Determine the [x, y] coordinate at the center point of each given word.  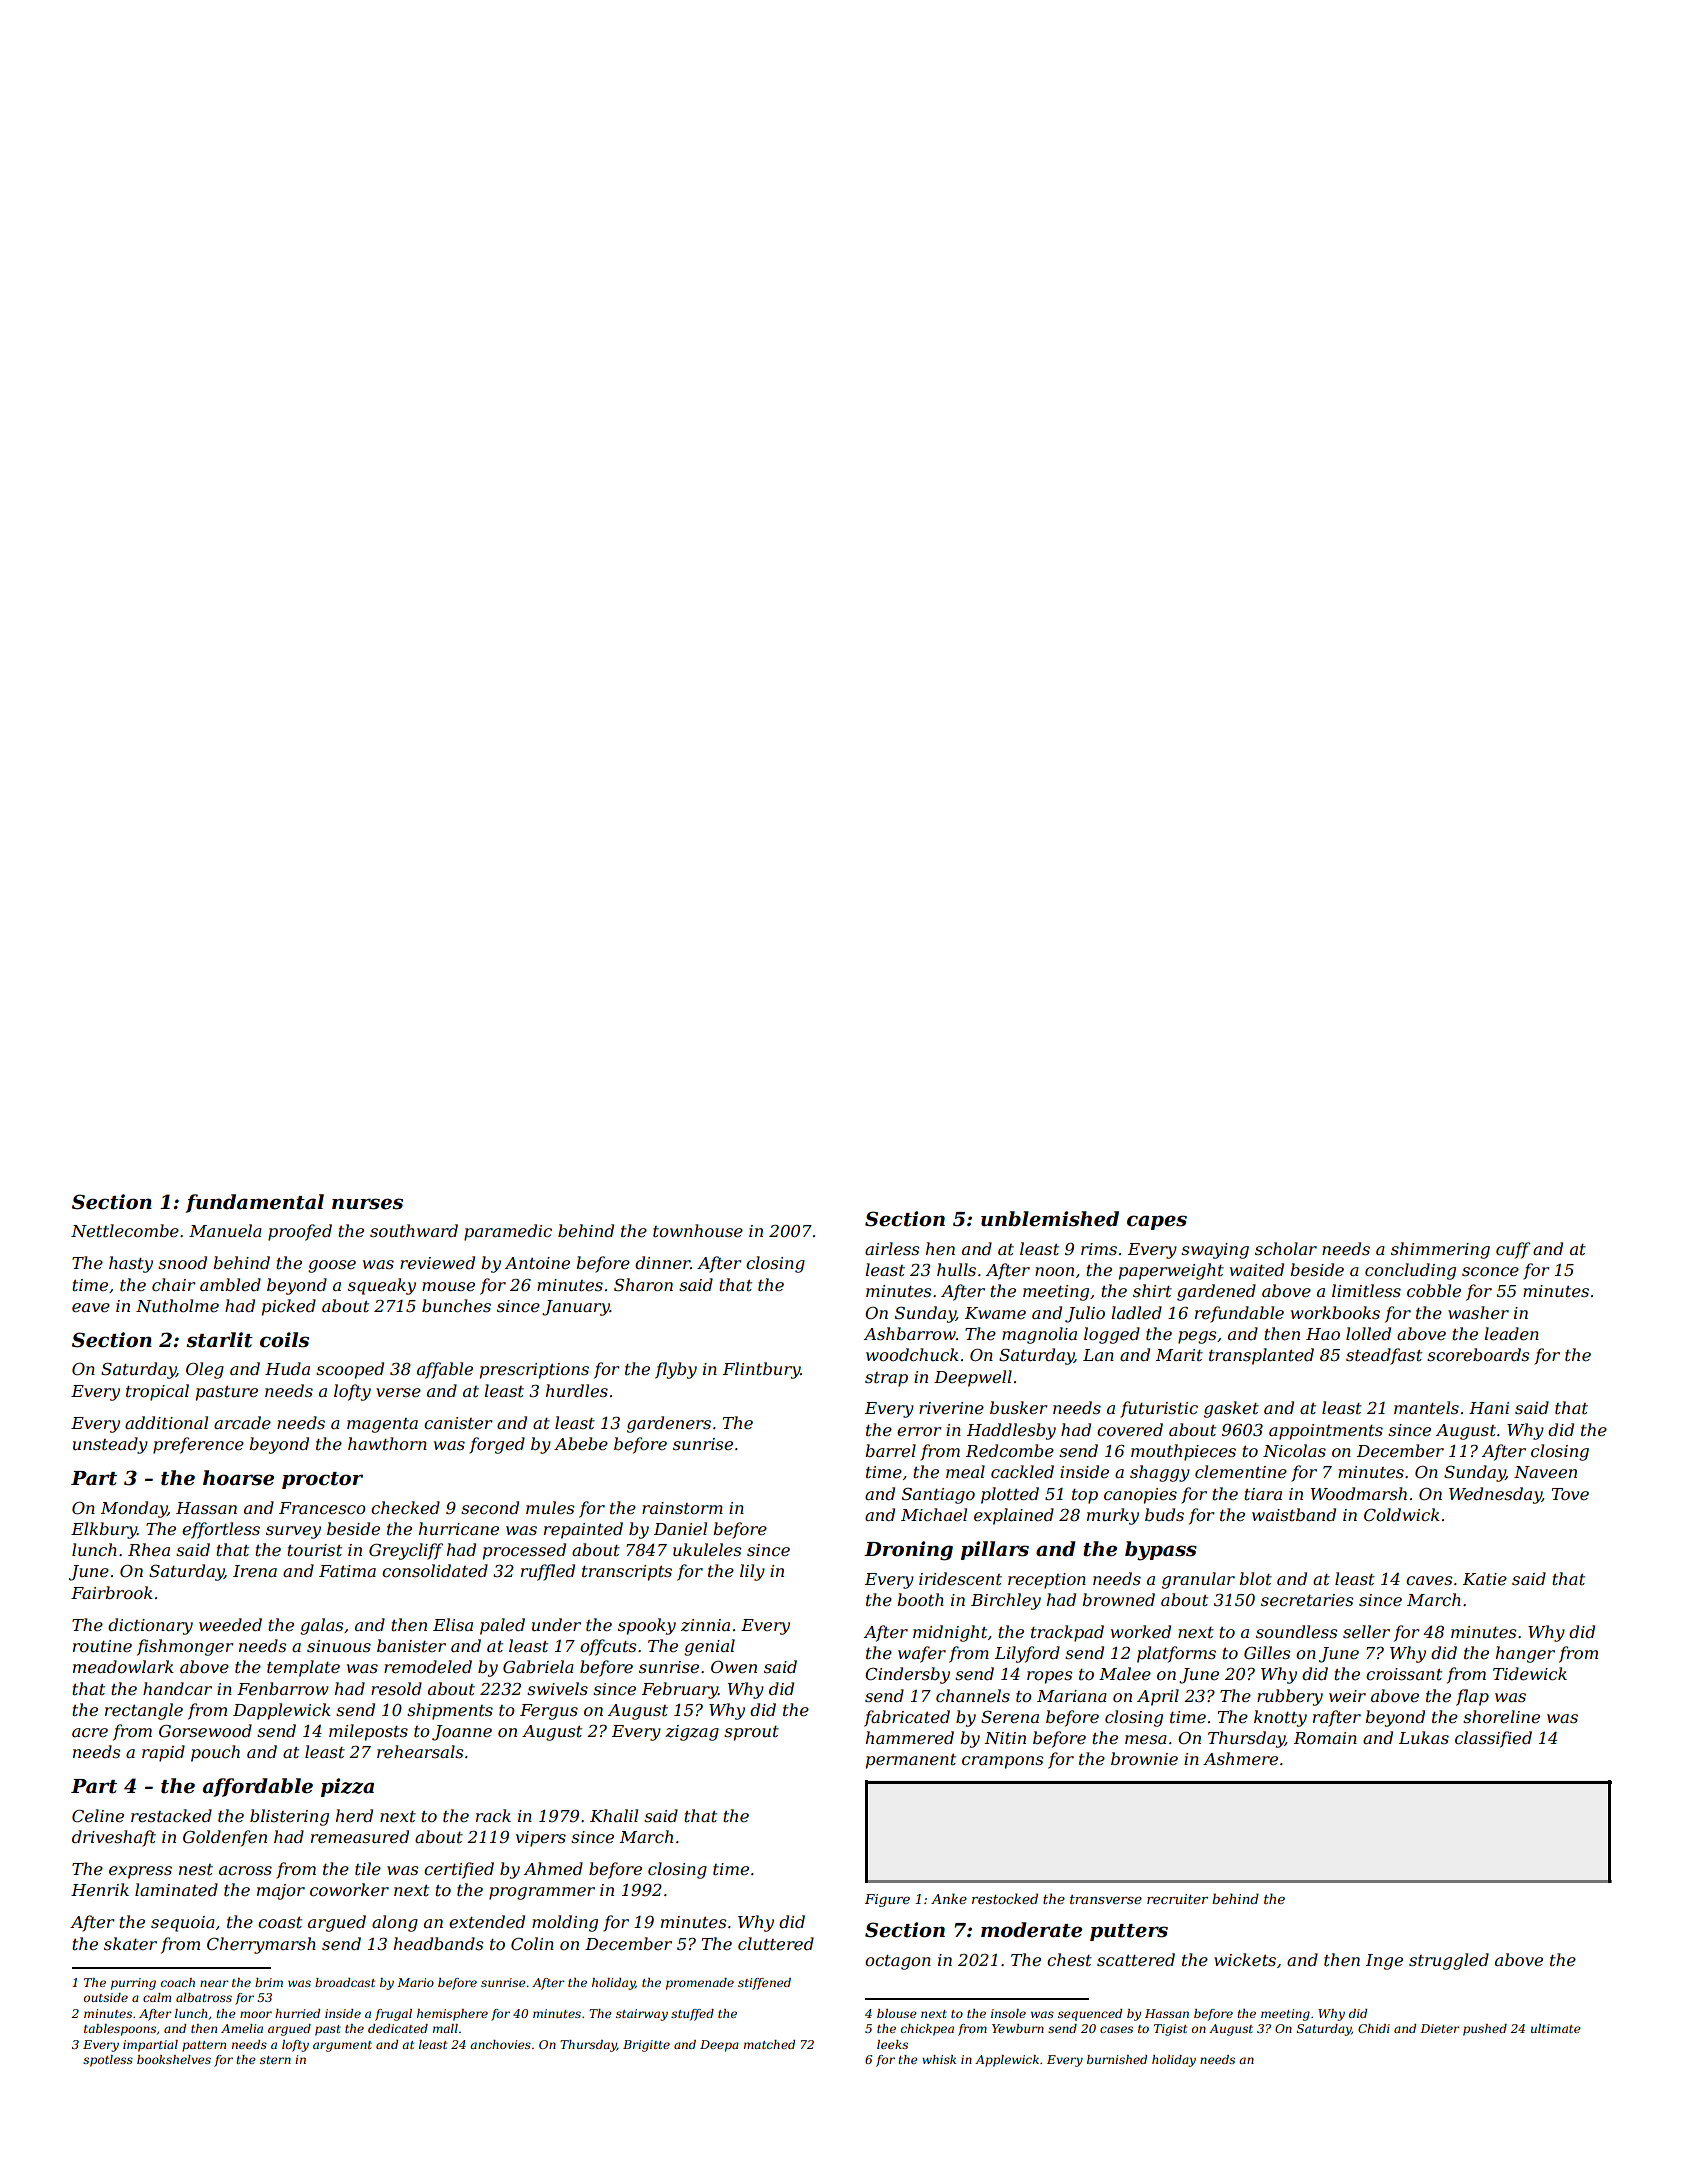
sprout [751, 1733]
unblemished [1050, 1219]
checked [405, 1507]
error [919, 1431]
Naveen [1545, 1472]
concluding [1410, 1271]
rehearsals [420, 1751]
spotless [108, 2061]
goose [332, 1266]
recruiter [1177, 1899]
